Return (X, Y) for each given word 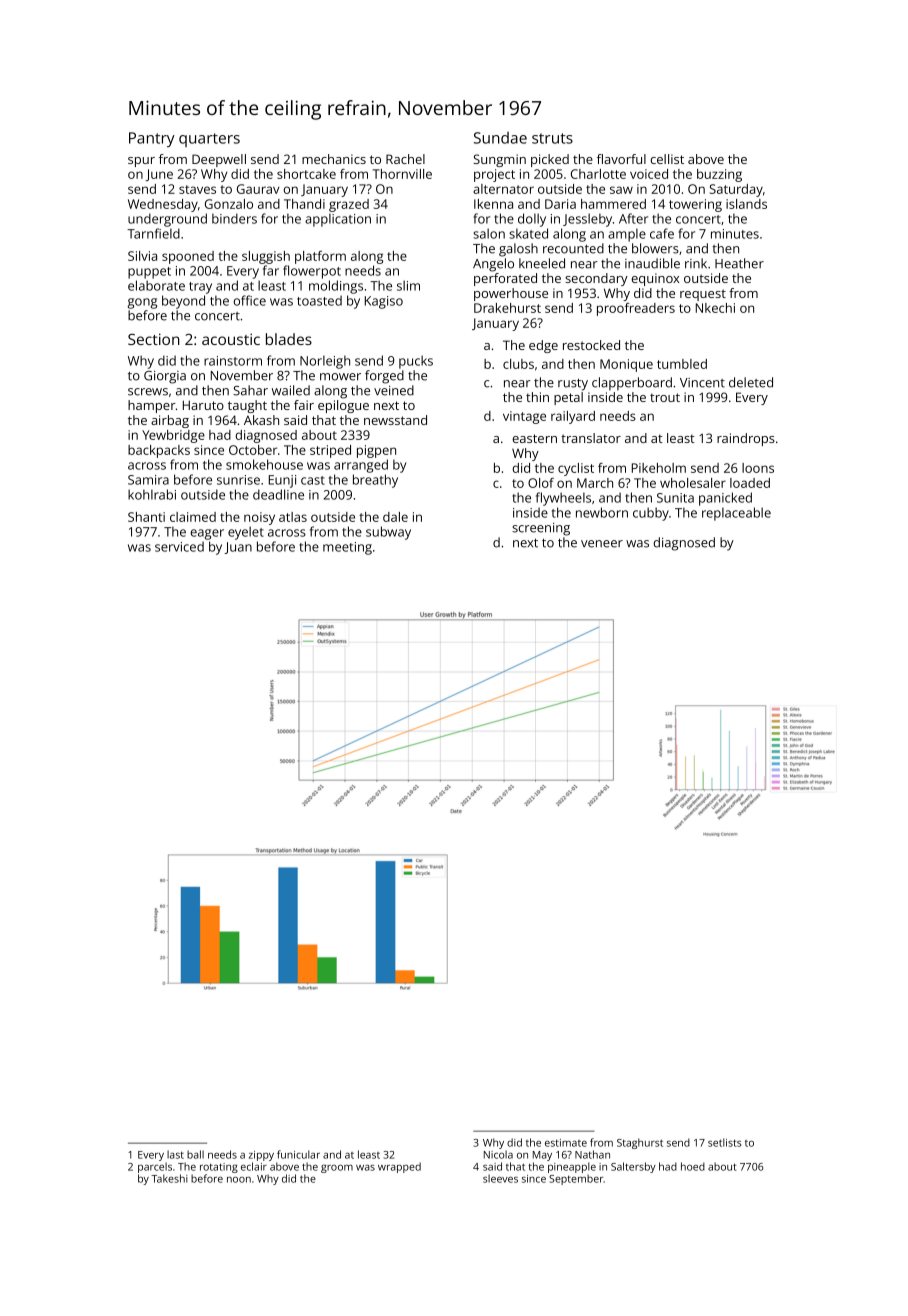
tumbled (682, 364)
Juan (238, 548)
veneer (602, 544)
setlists (724, 1142)
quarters (209, 140)
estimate (566, 1143)
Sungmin (500, 160)
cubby (651, 514)
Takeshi (169, 1178)
